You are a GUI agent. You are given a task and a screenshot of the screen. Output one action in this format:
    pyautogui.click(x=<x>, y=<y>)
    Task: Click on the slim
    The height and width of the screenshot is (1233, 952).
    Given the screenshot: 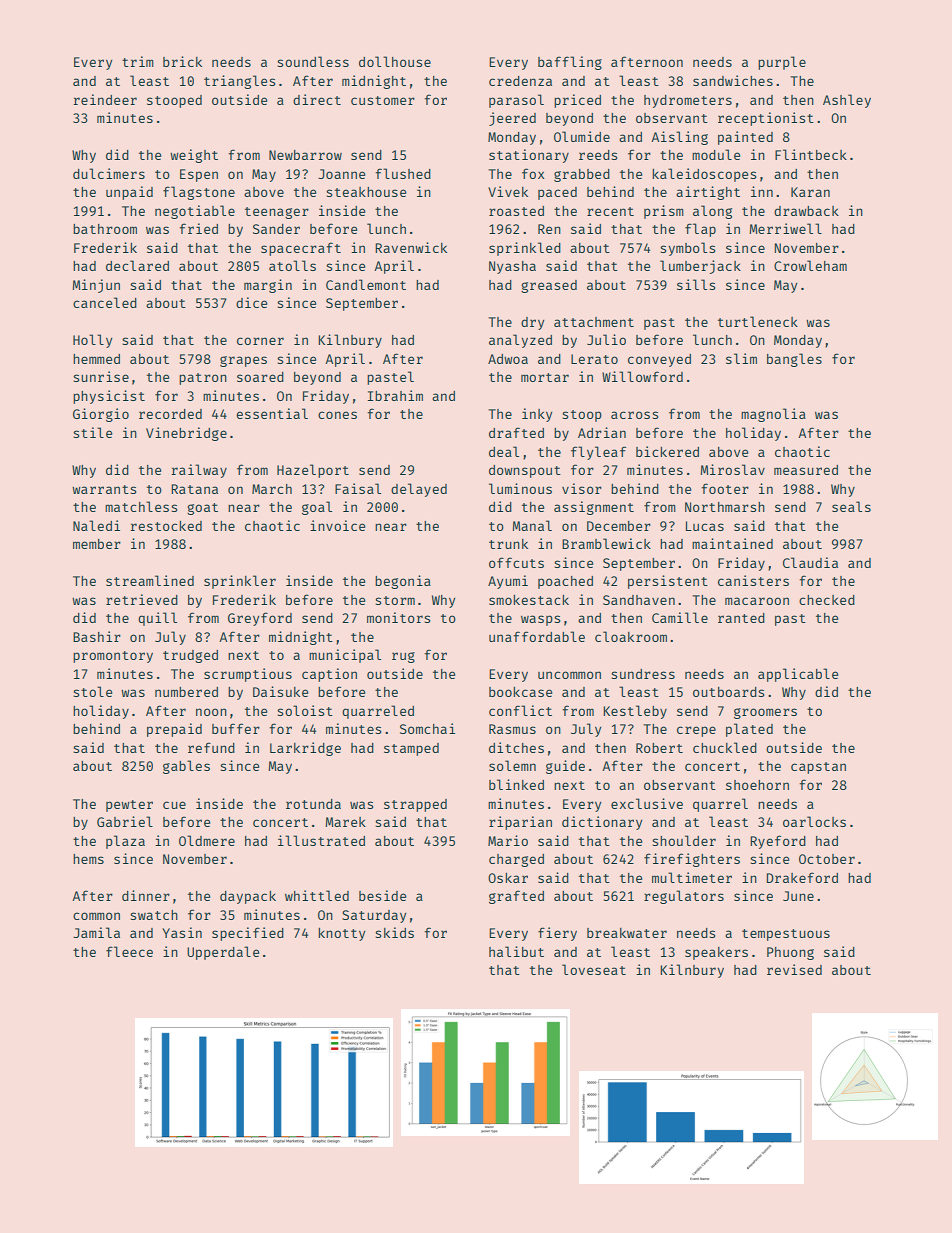 What is the action you would take?
    pyautogui.click(x=741, y=358)
